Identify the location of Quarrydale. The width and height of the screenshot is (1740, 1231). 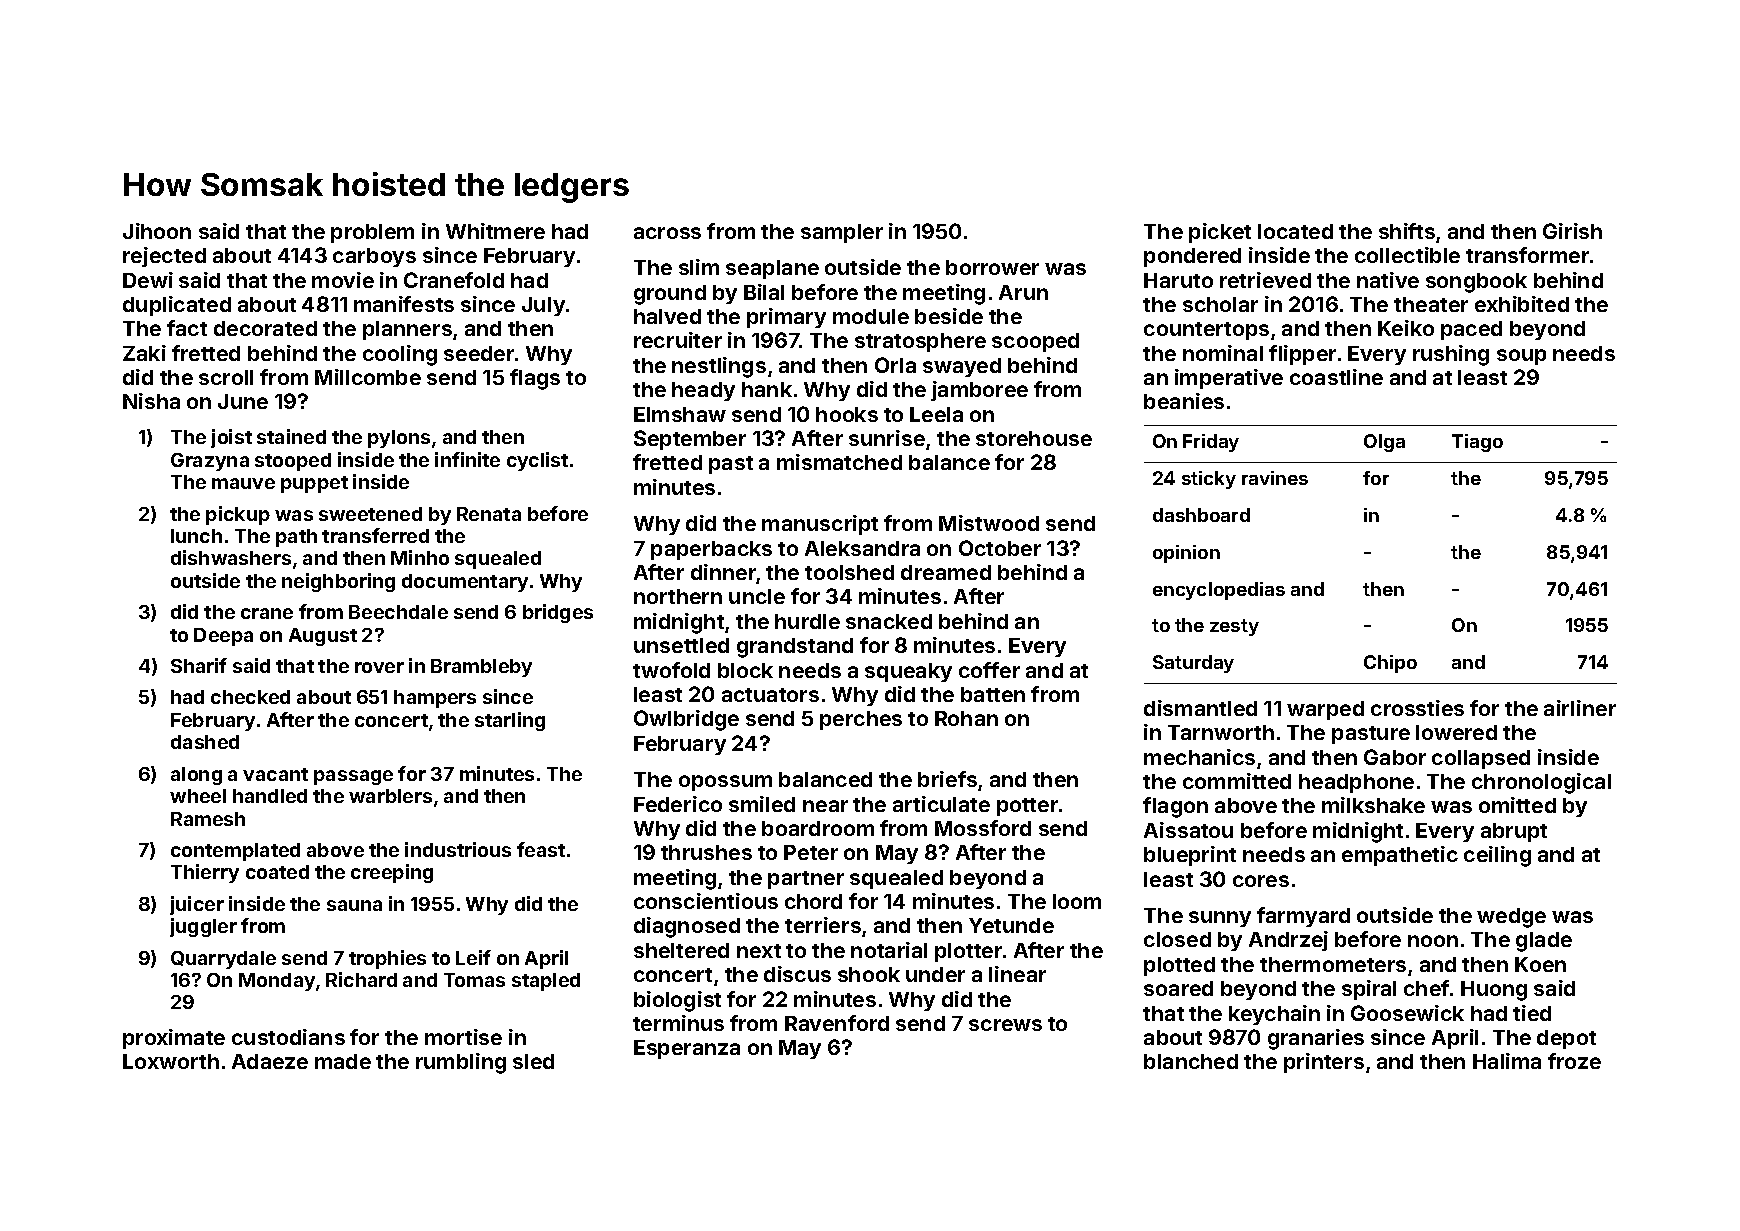
(223, 960).
